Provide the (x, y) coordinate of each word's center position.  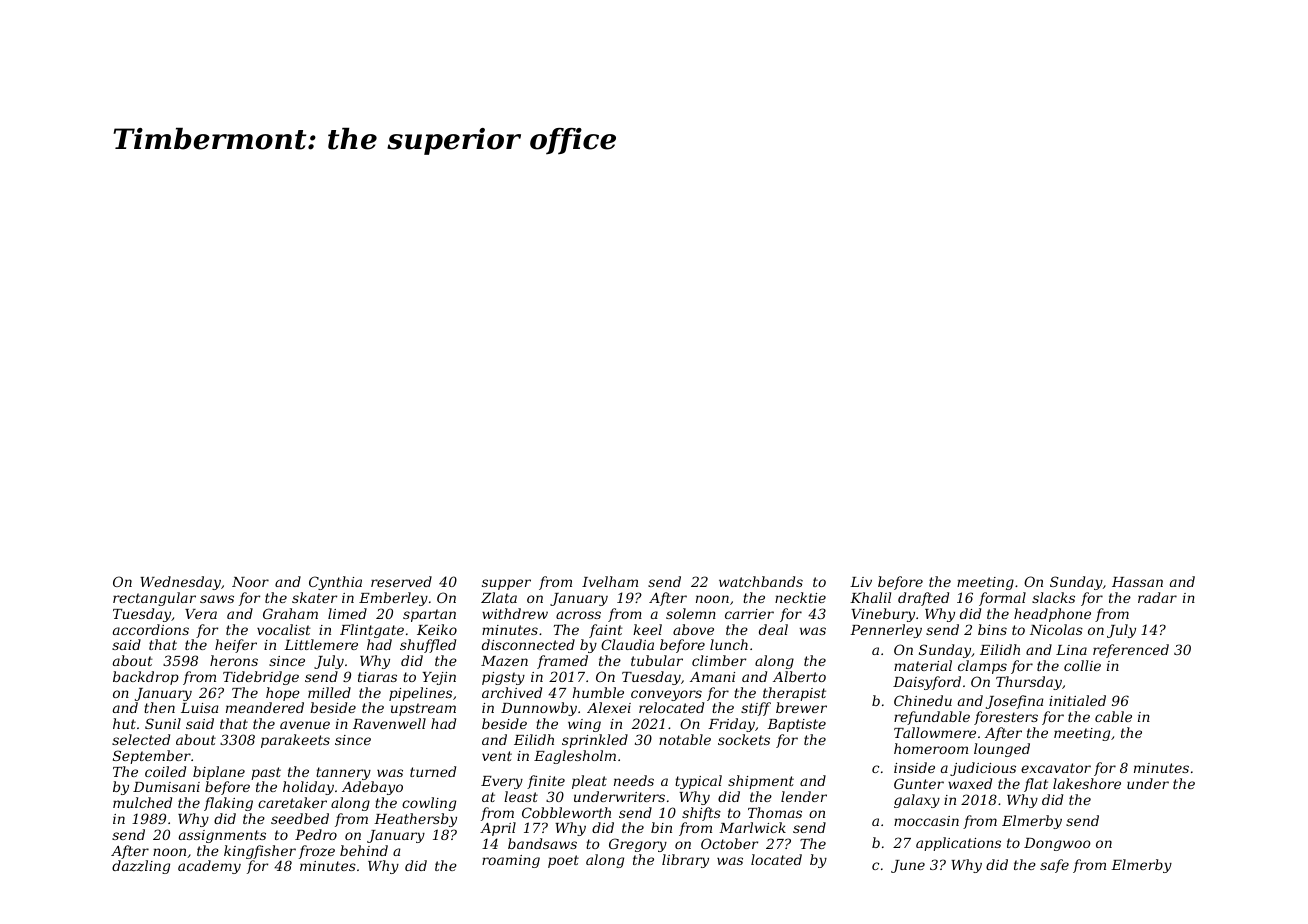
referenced (1131, 651)
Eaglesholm (575, 757)
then (159, 707)
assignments (222, 836)
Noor (250, 582)
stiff (756, 709)
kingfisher (260, 852)
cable (1113, 716)
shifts (701, 814)
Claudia (627, 644)
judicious (983, 769)
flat (1036, 785)
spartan (429, 615)
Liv (861, 582)
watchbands (761, 581)
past (266, 773)
